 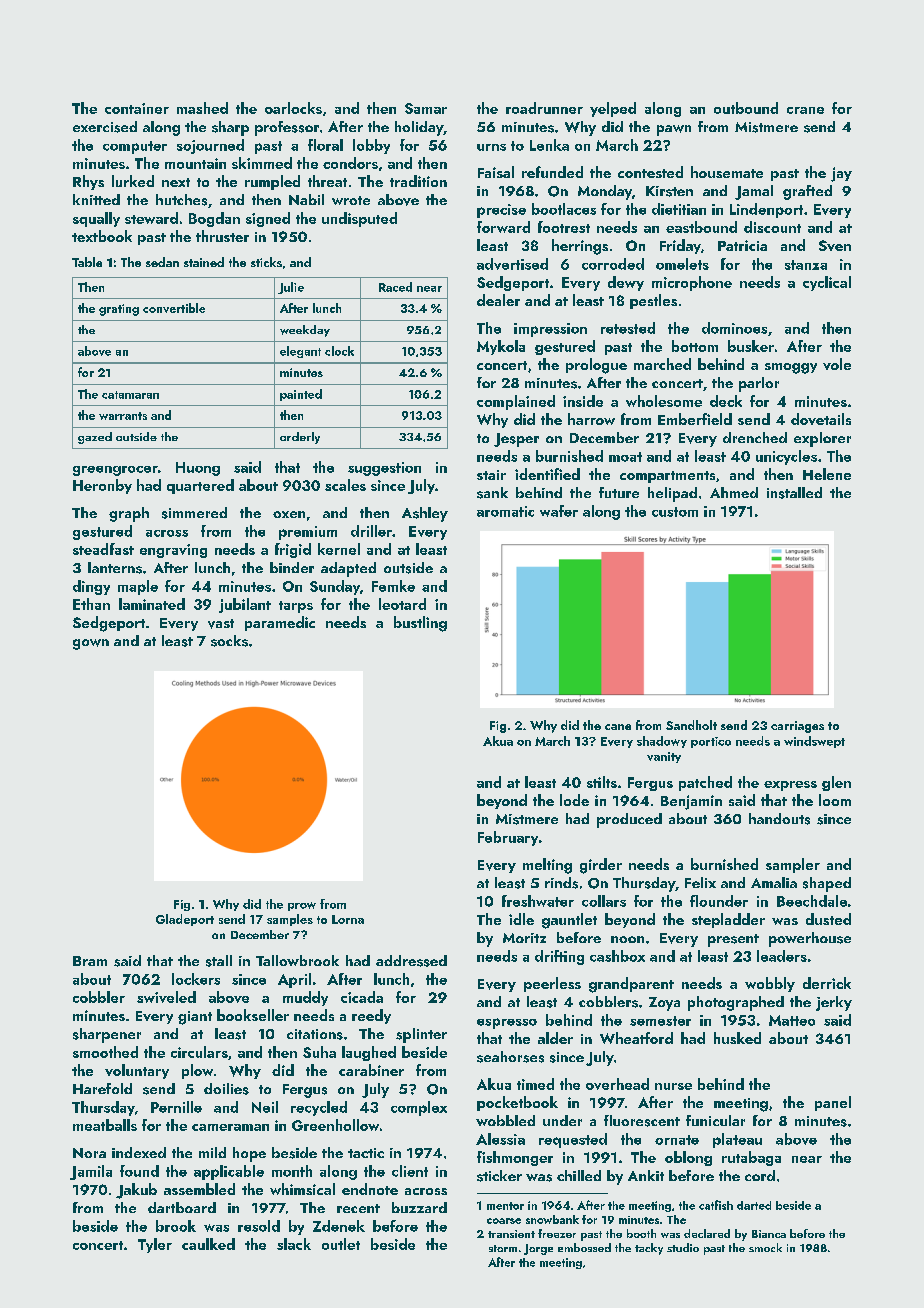 I want to click on outbound, so click(x=746, y=108).
